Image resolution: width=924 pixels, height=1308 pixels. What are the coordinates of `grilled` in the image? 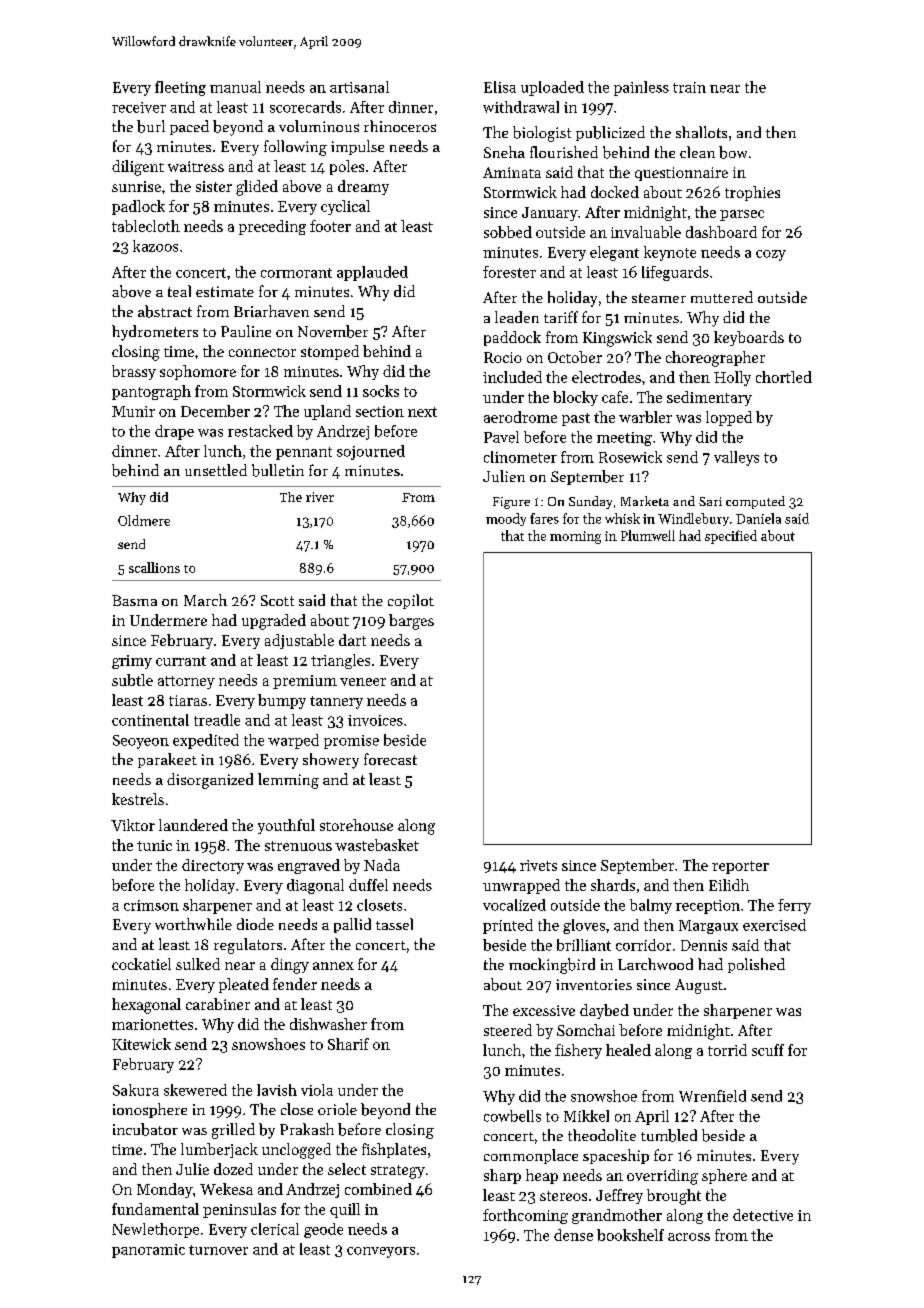 It's located at (233, 1131).
